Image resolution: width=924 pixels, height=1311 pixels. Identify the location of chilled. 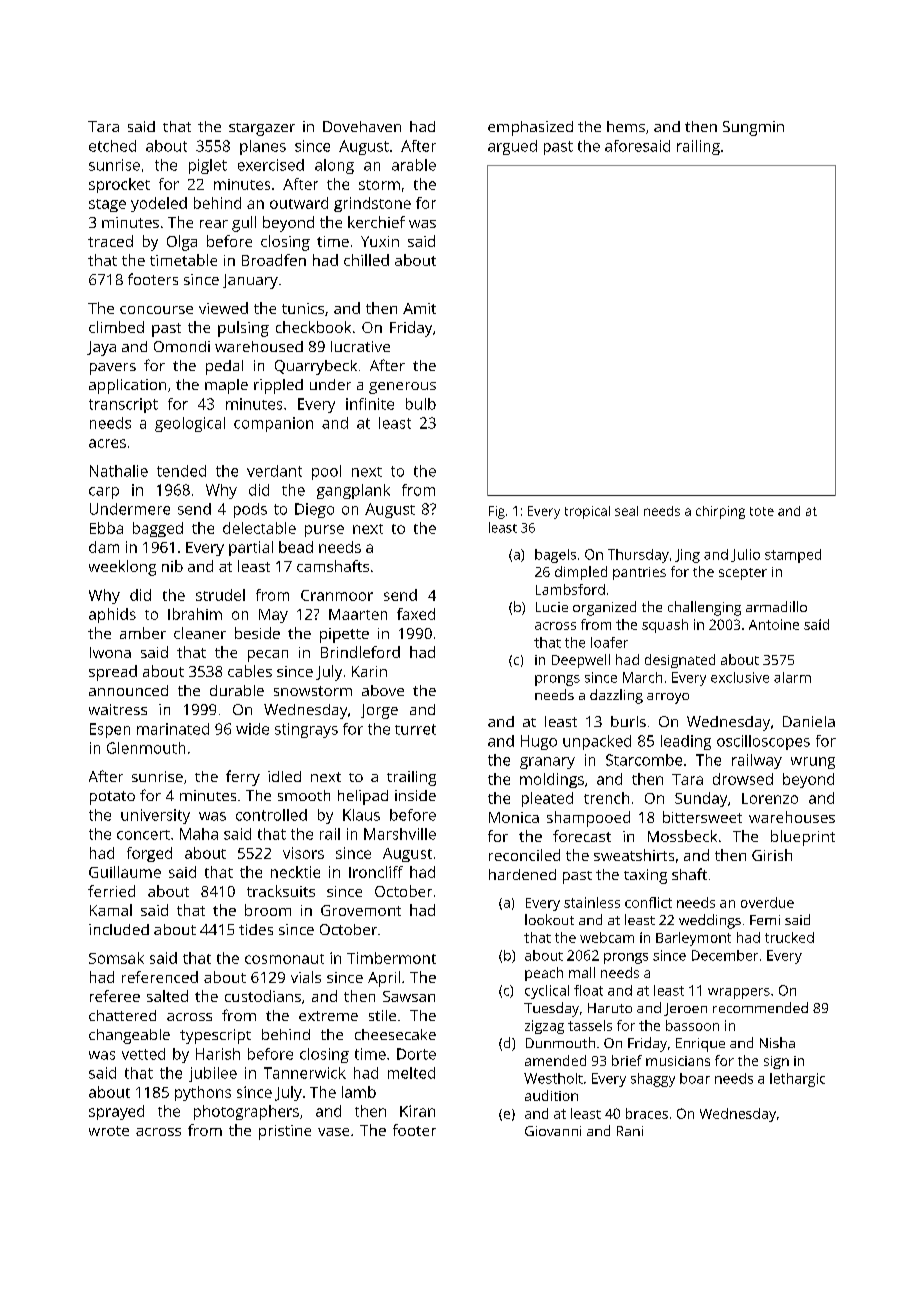
(366, 260).
